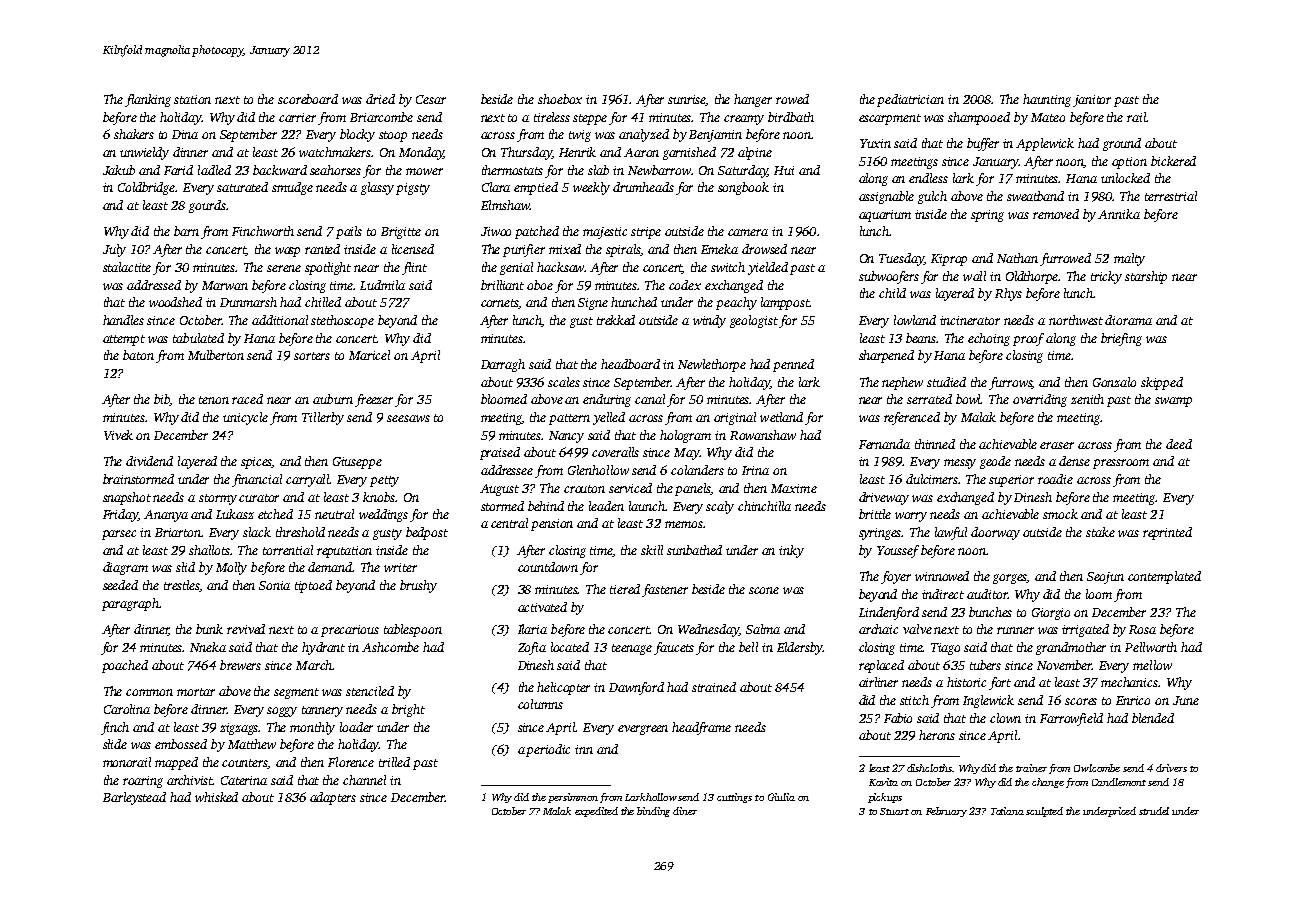 The image size is (1308, 924). I want to click on diner, so click(685, 811).
